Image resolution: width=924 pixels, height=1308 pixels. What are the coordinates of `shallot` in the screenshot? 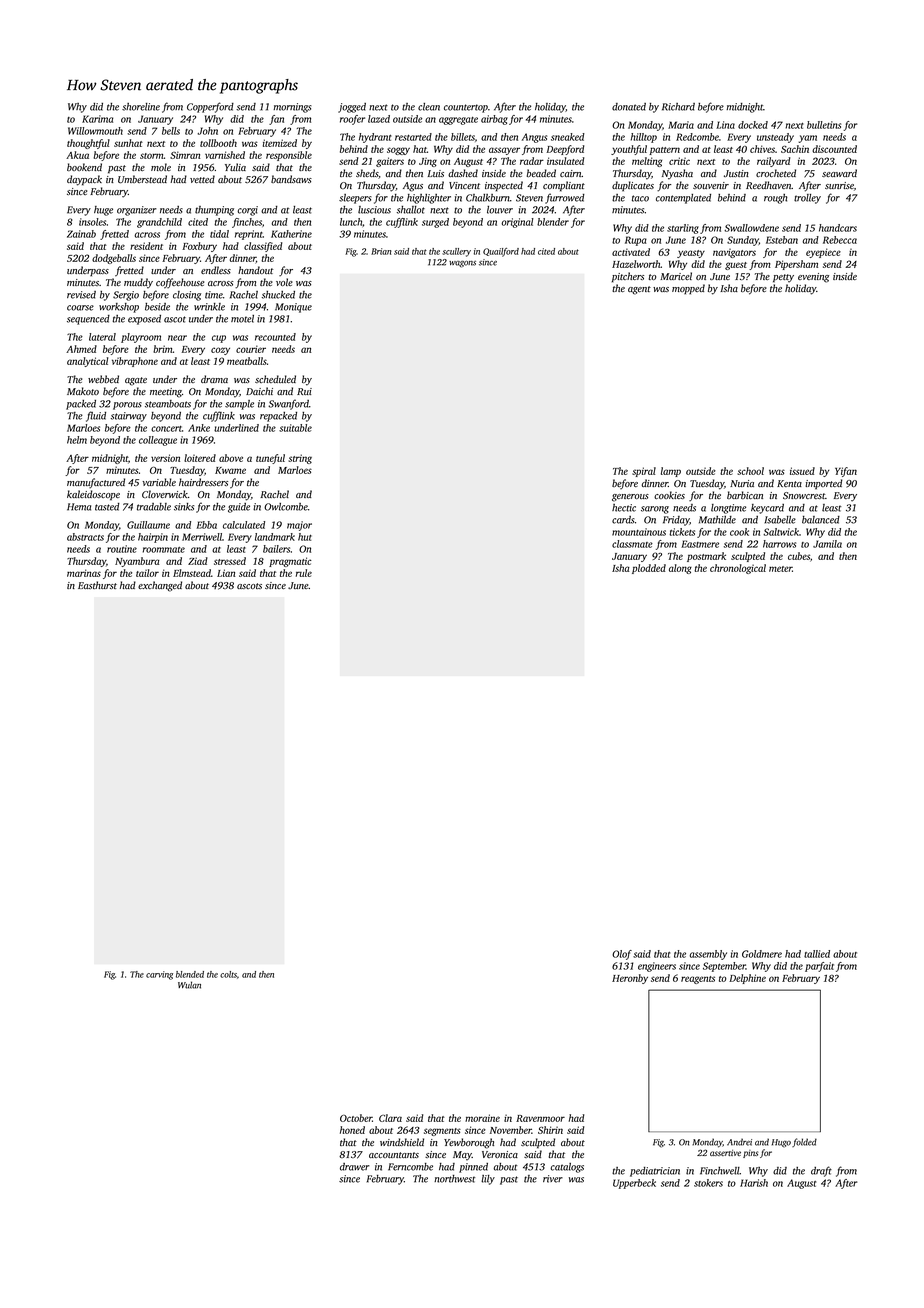 It's located at (411, 210).
